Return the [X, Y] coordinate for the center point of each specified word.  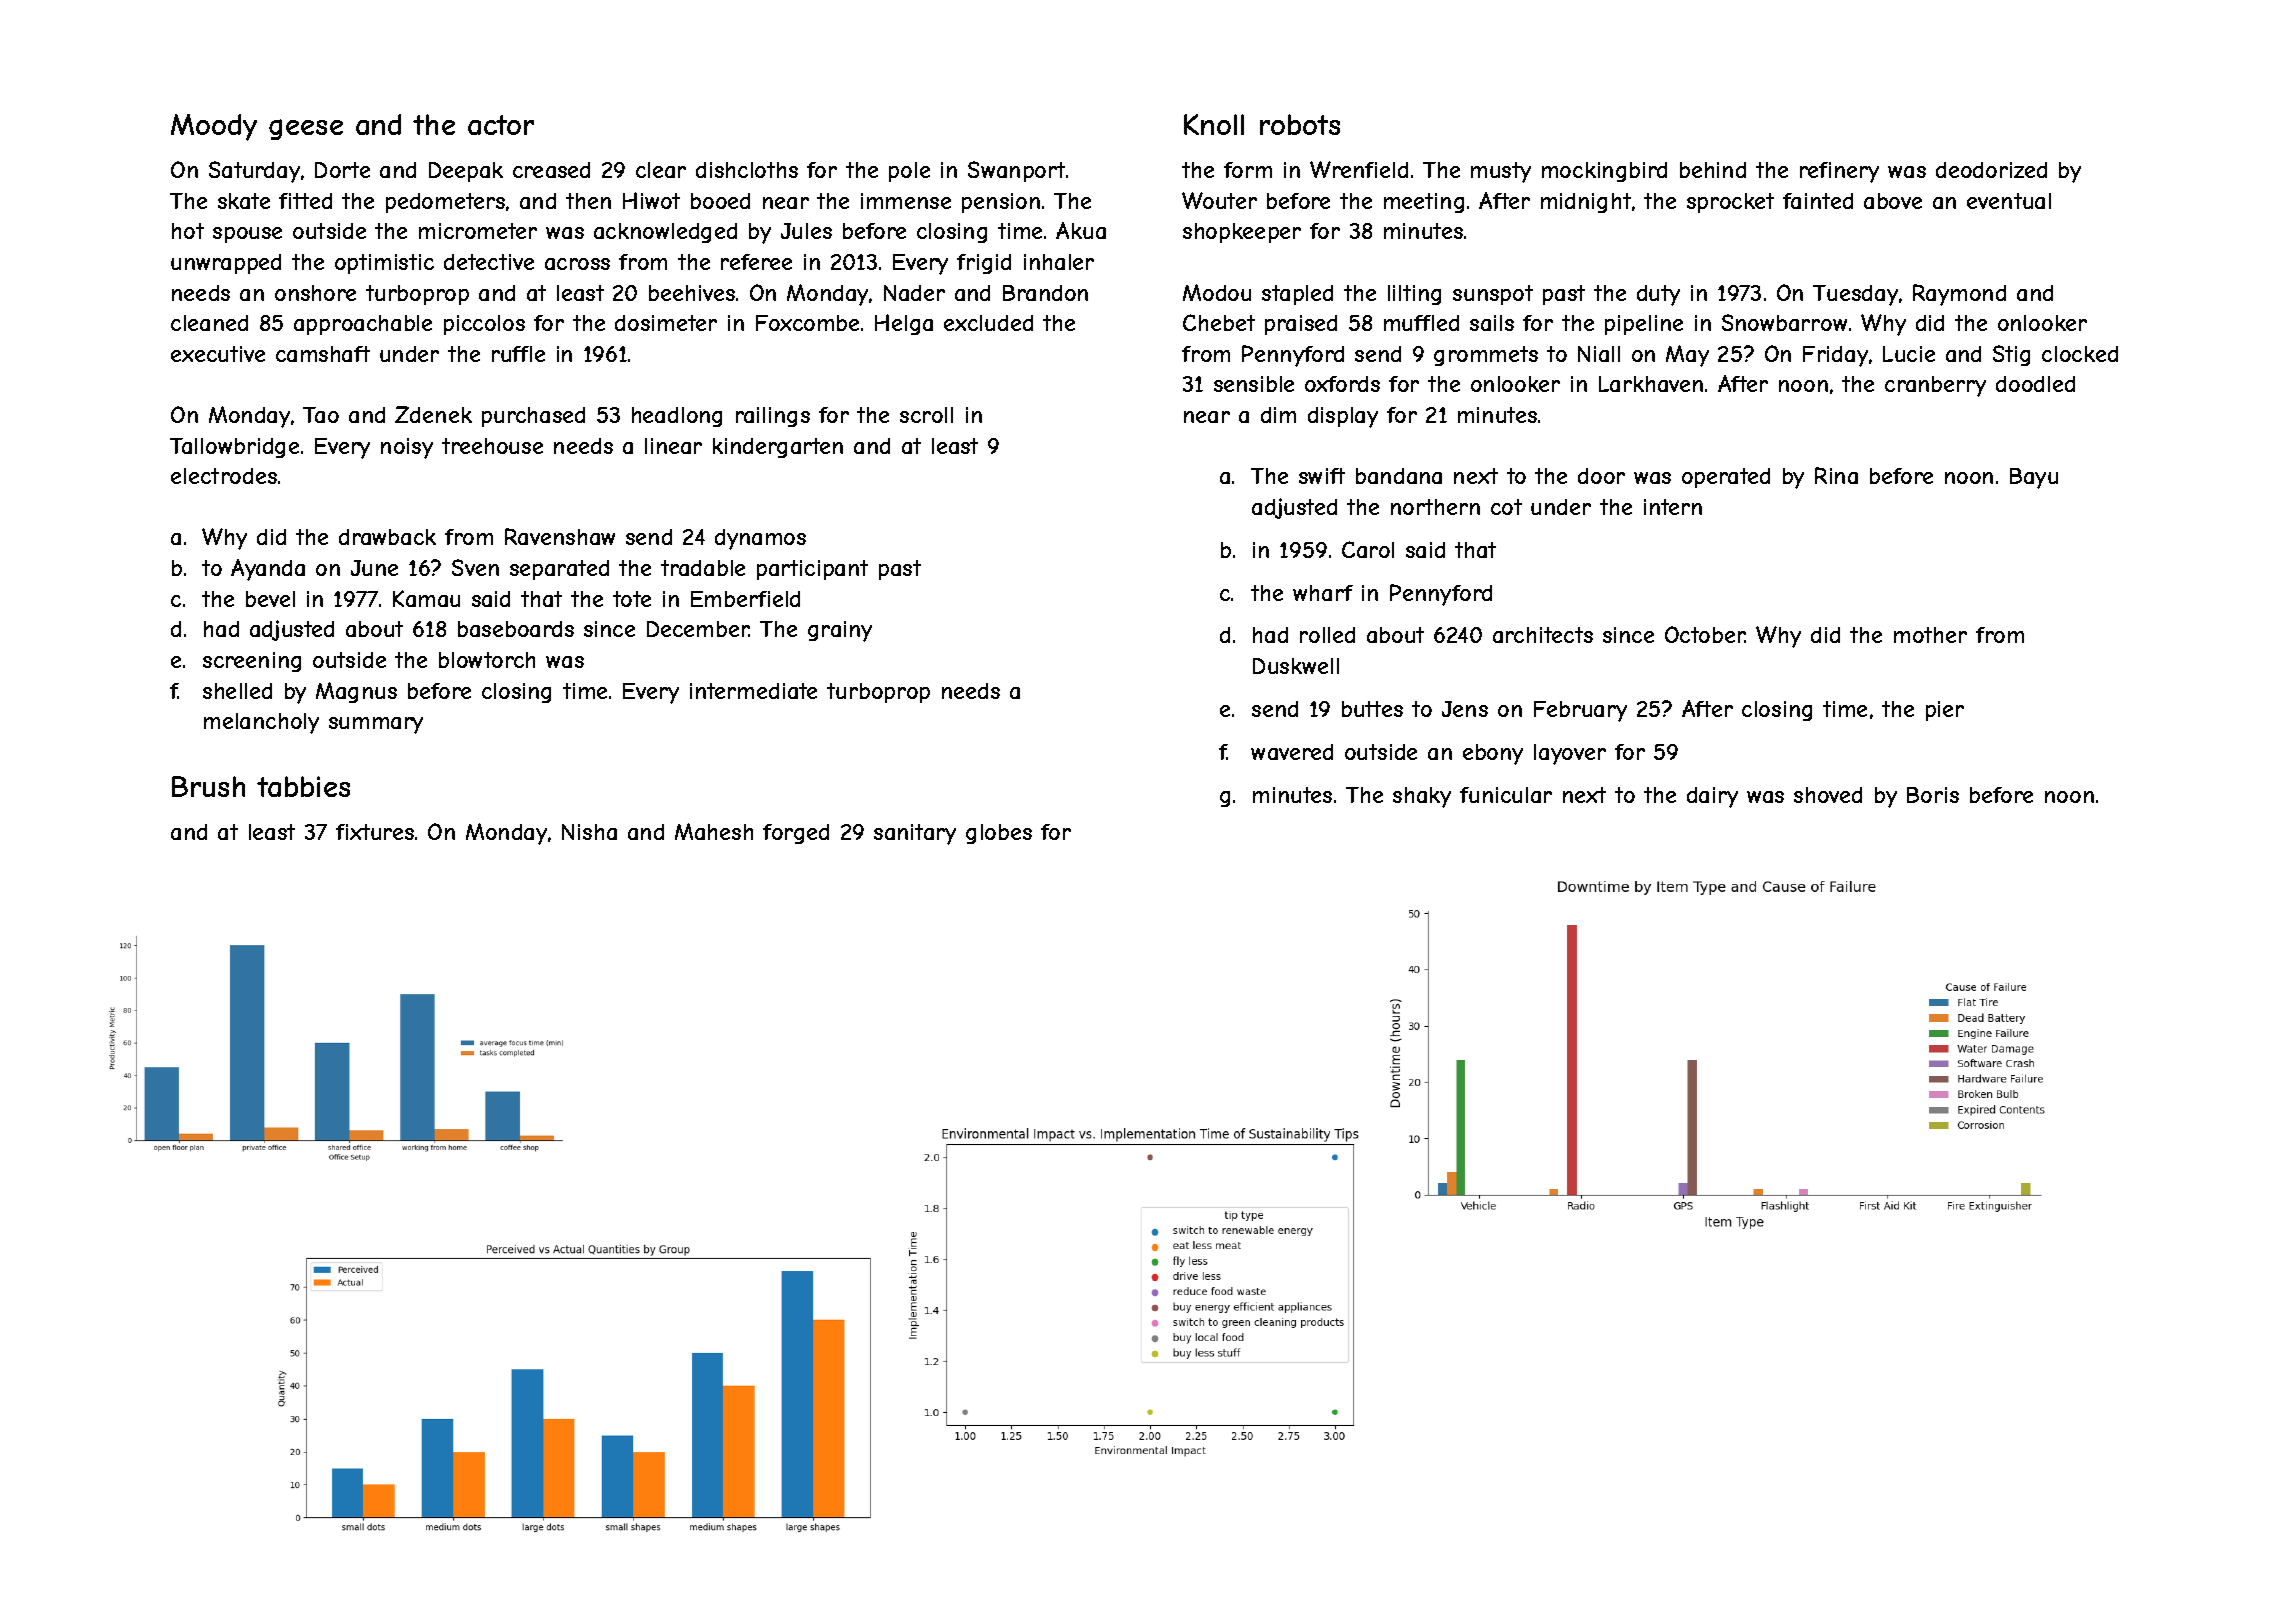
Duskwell [1296, 666]
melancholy [261, 723]
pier [1945, 711]
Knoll [1214, 124]
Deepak [466, 172]
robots [1300, 124]
